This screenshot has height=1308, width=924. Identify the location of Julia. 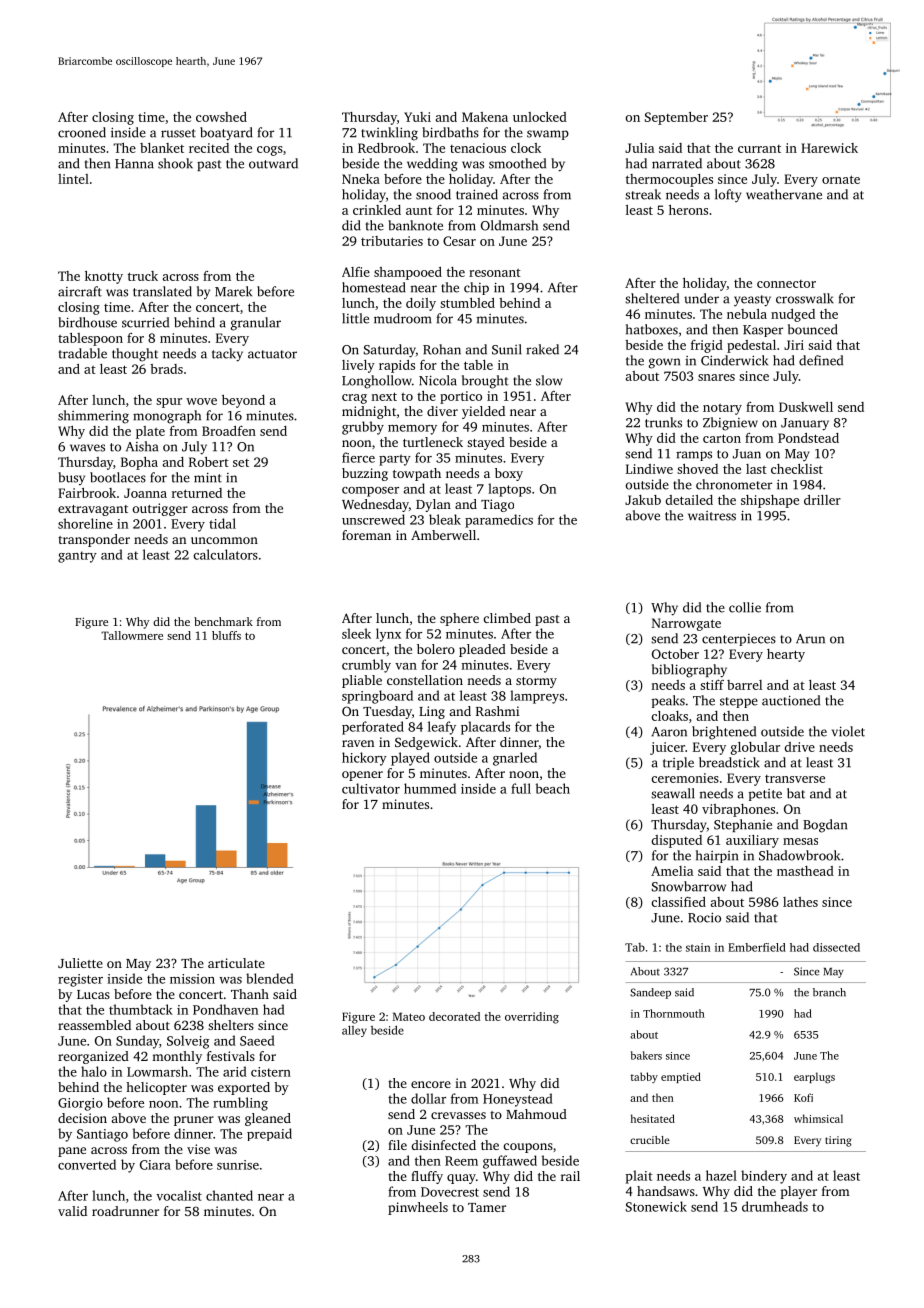
(639, 148).
